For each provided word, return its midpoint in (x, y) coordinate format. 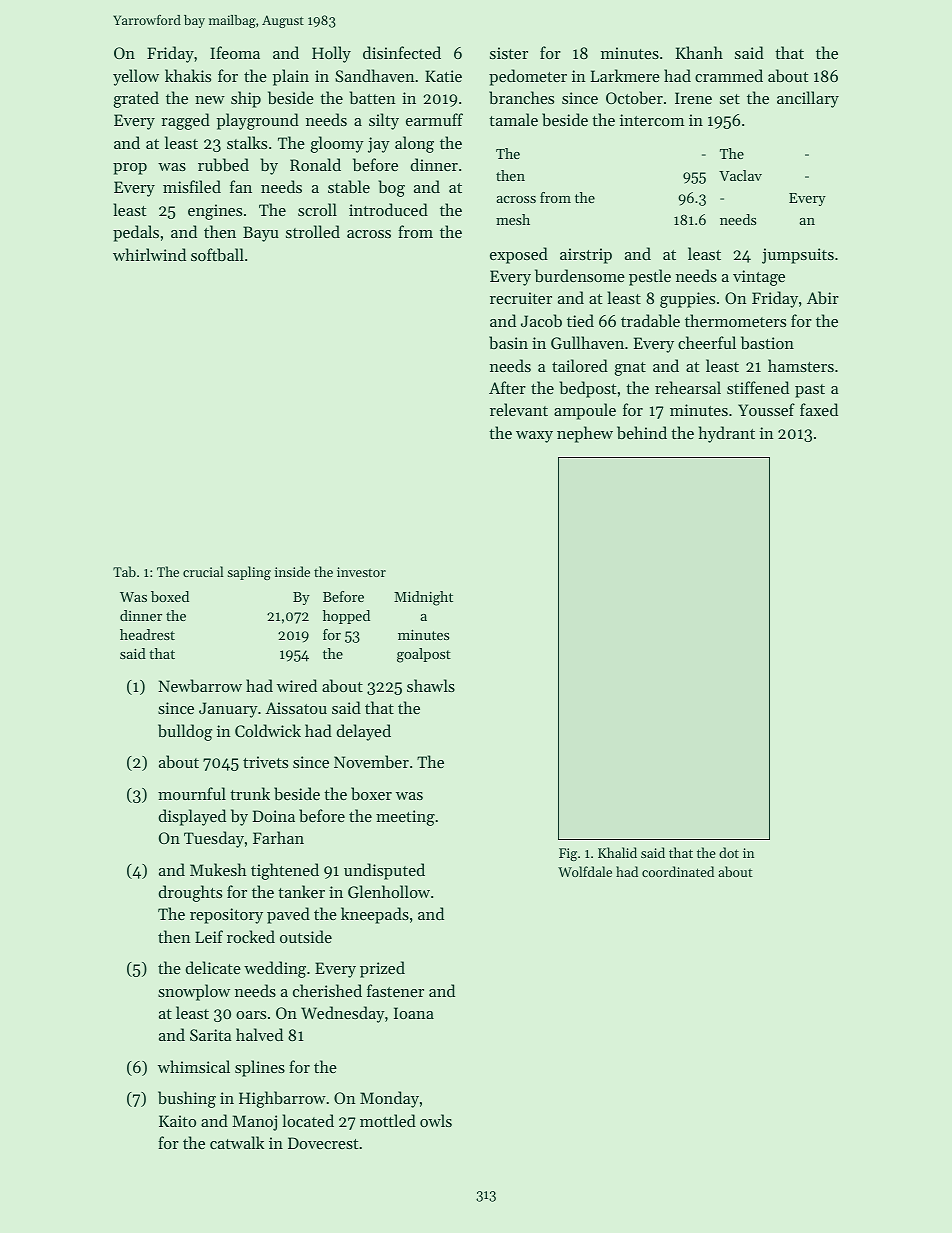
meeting (405, 818)
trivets (265, 762)
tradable (650, 320)
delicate (213, 967)
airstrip (586, 256)
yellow (136, 77)
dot (729, 852)
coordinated (678, 871)
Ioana (414, 1013)
